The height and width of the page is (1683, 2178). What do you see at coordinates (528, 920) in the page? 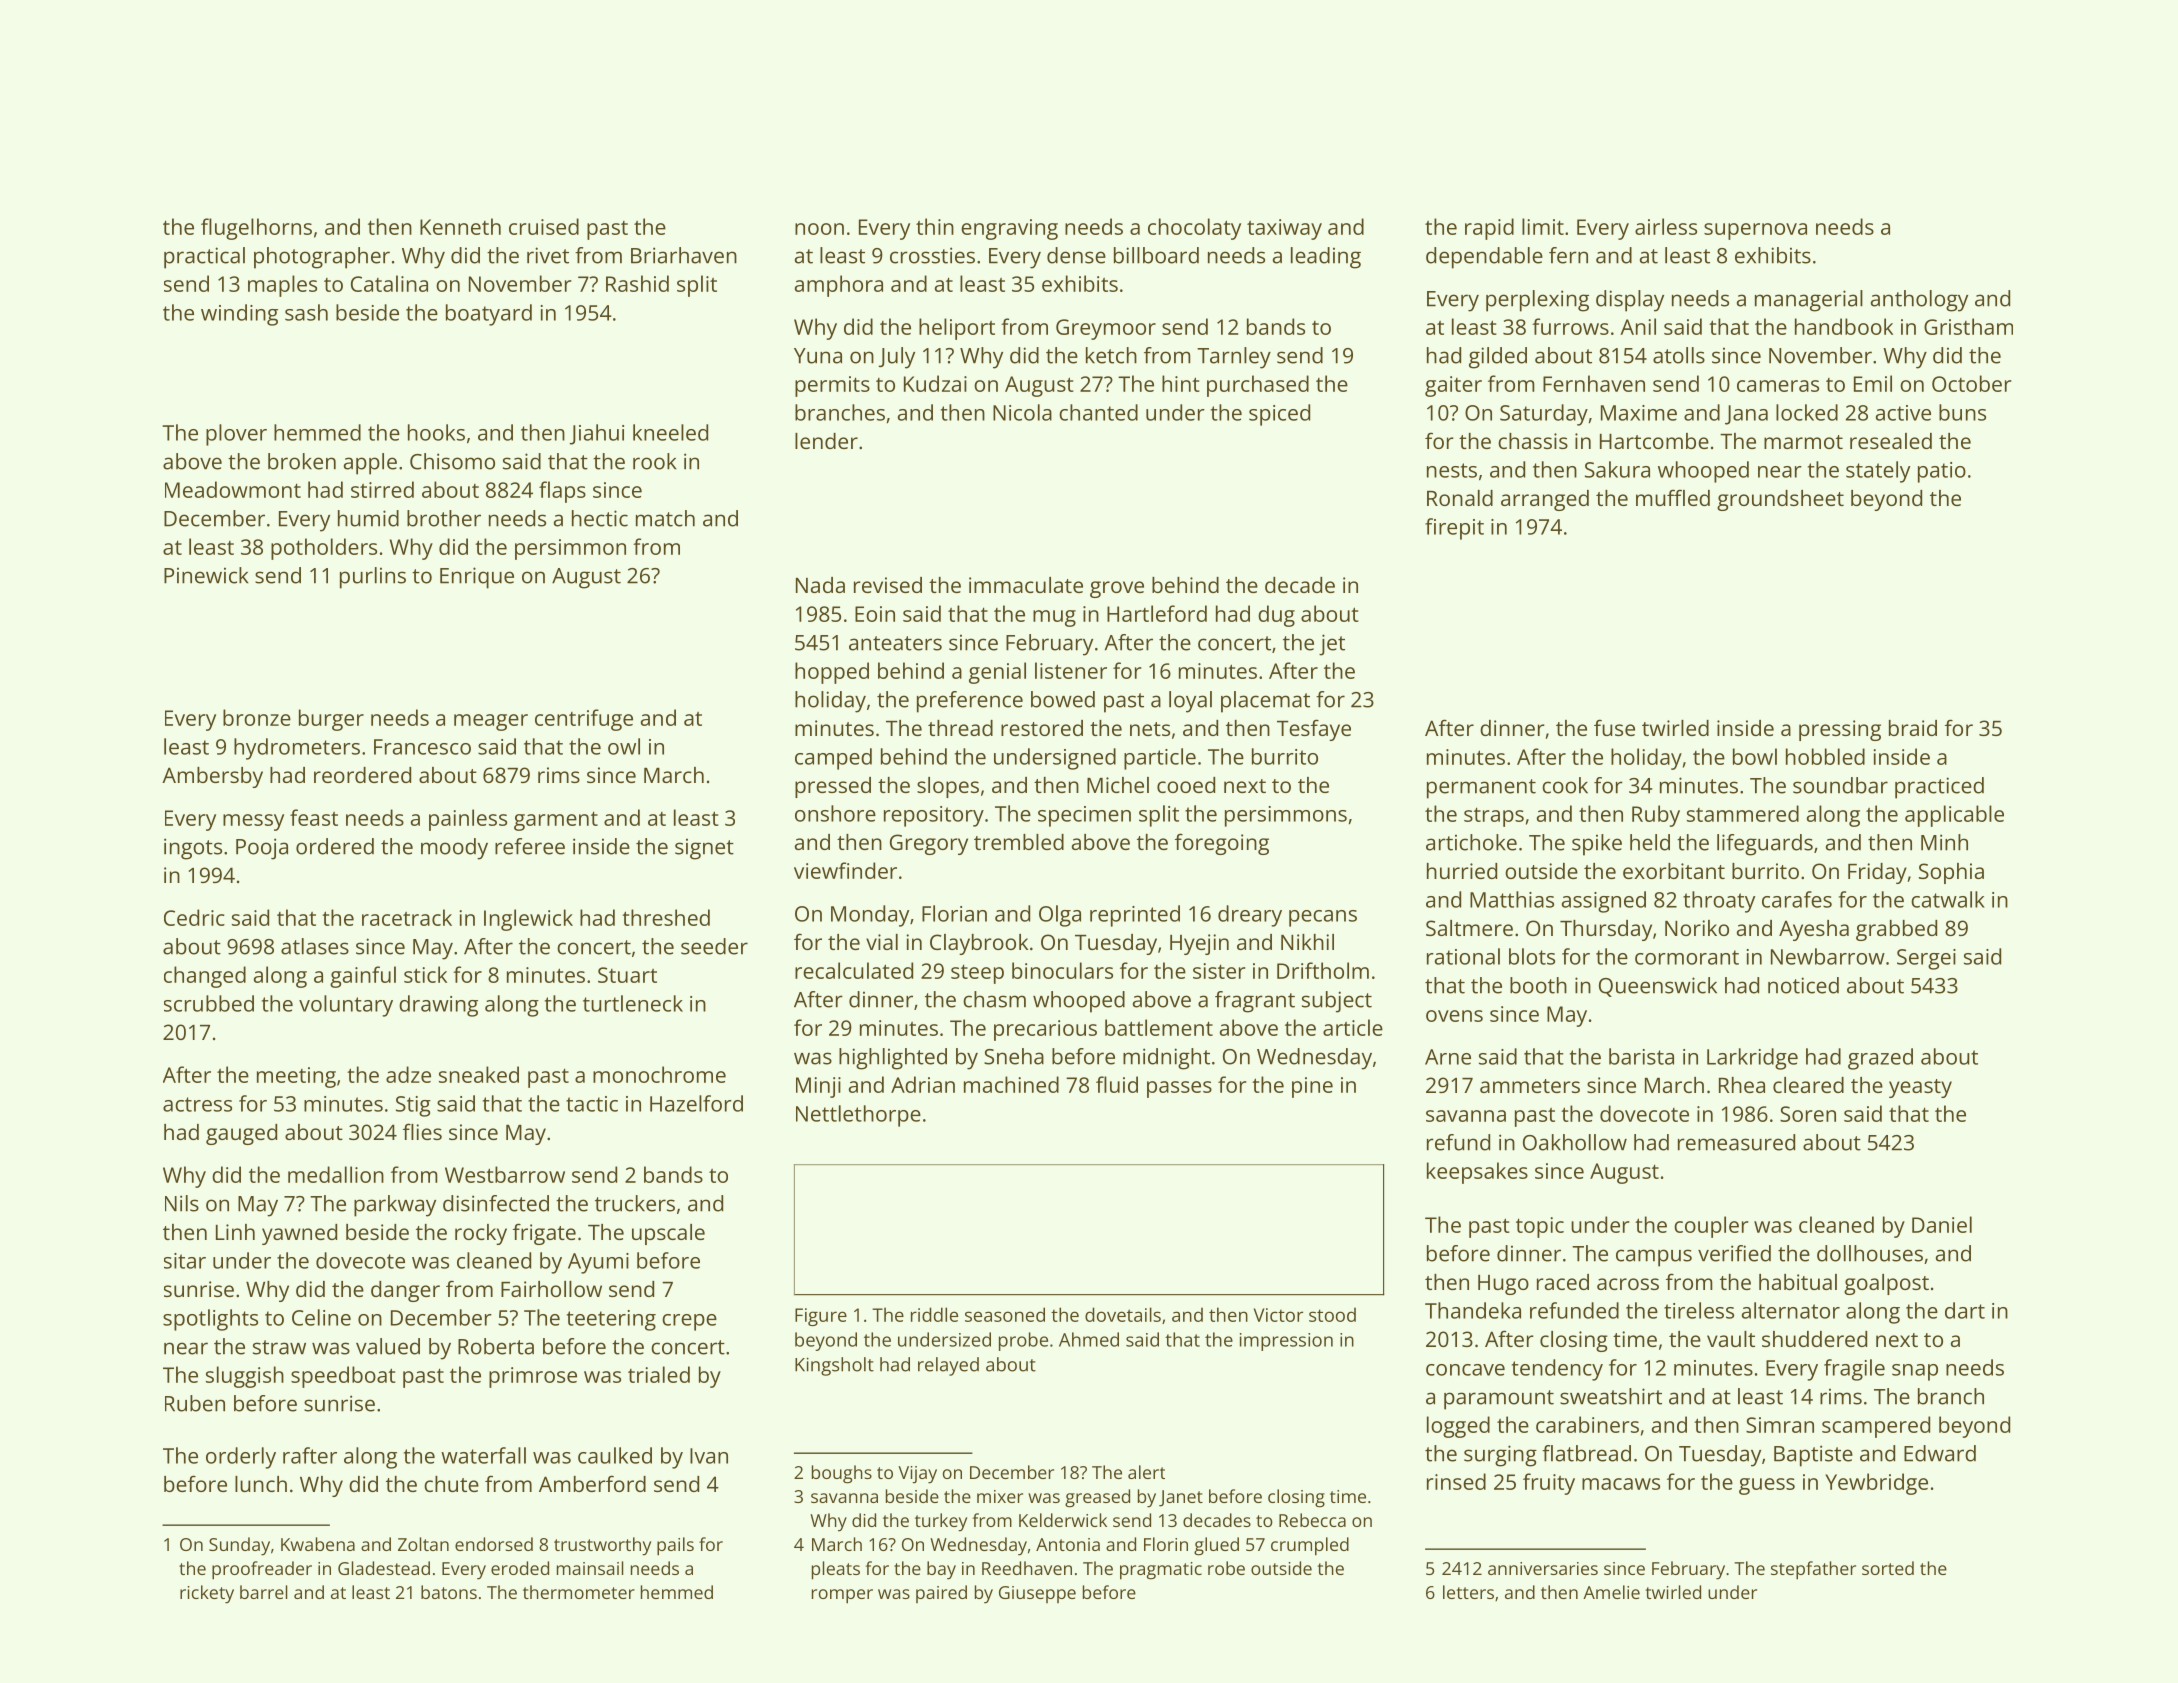
I see `Inglewick` at bounding box center [528, 920].
